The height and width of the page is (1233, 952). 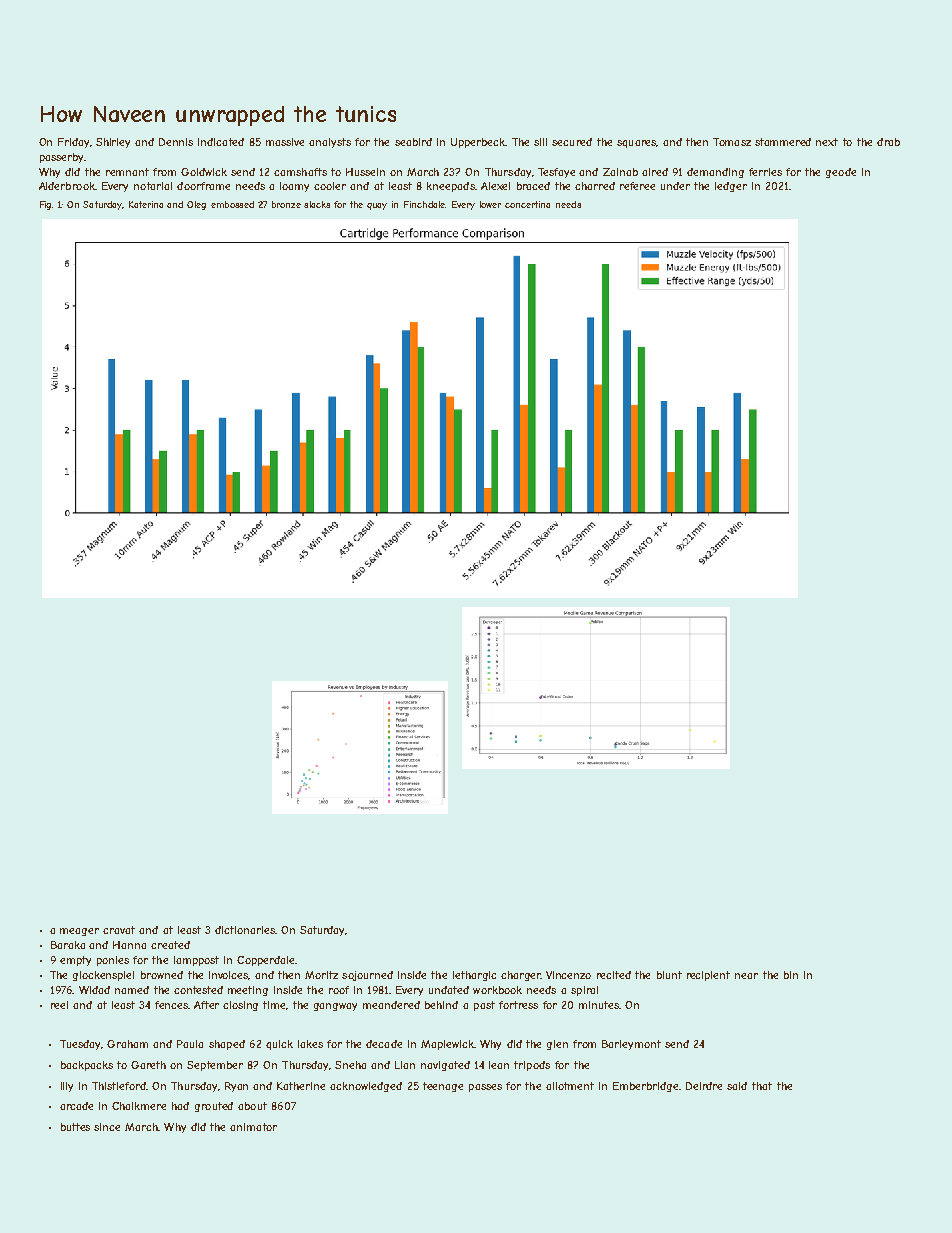 What do you see at coordinates (614, 975) in the page?
I see `recited` at bounding box center [614, 975].
